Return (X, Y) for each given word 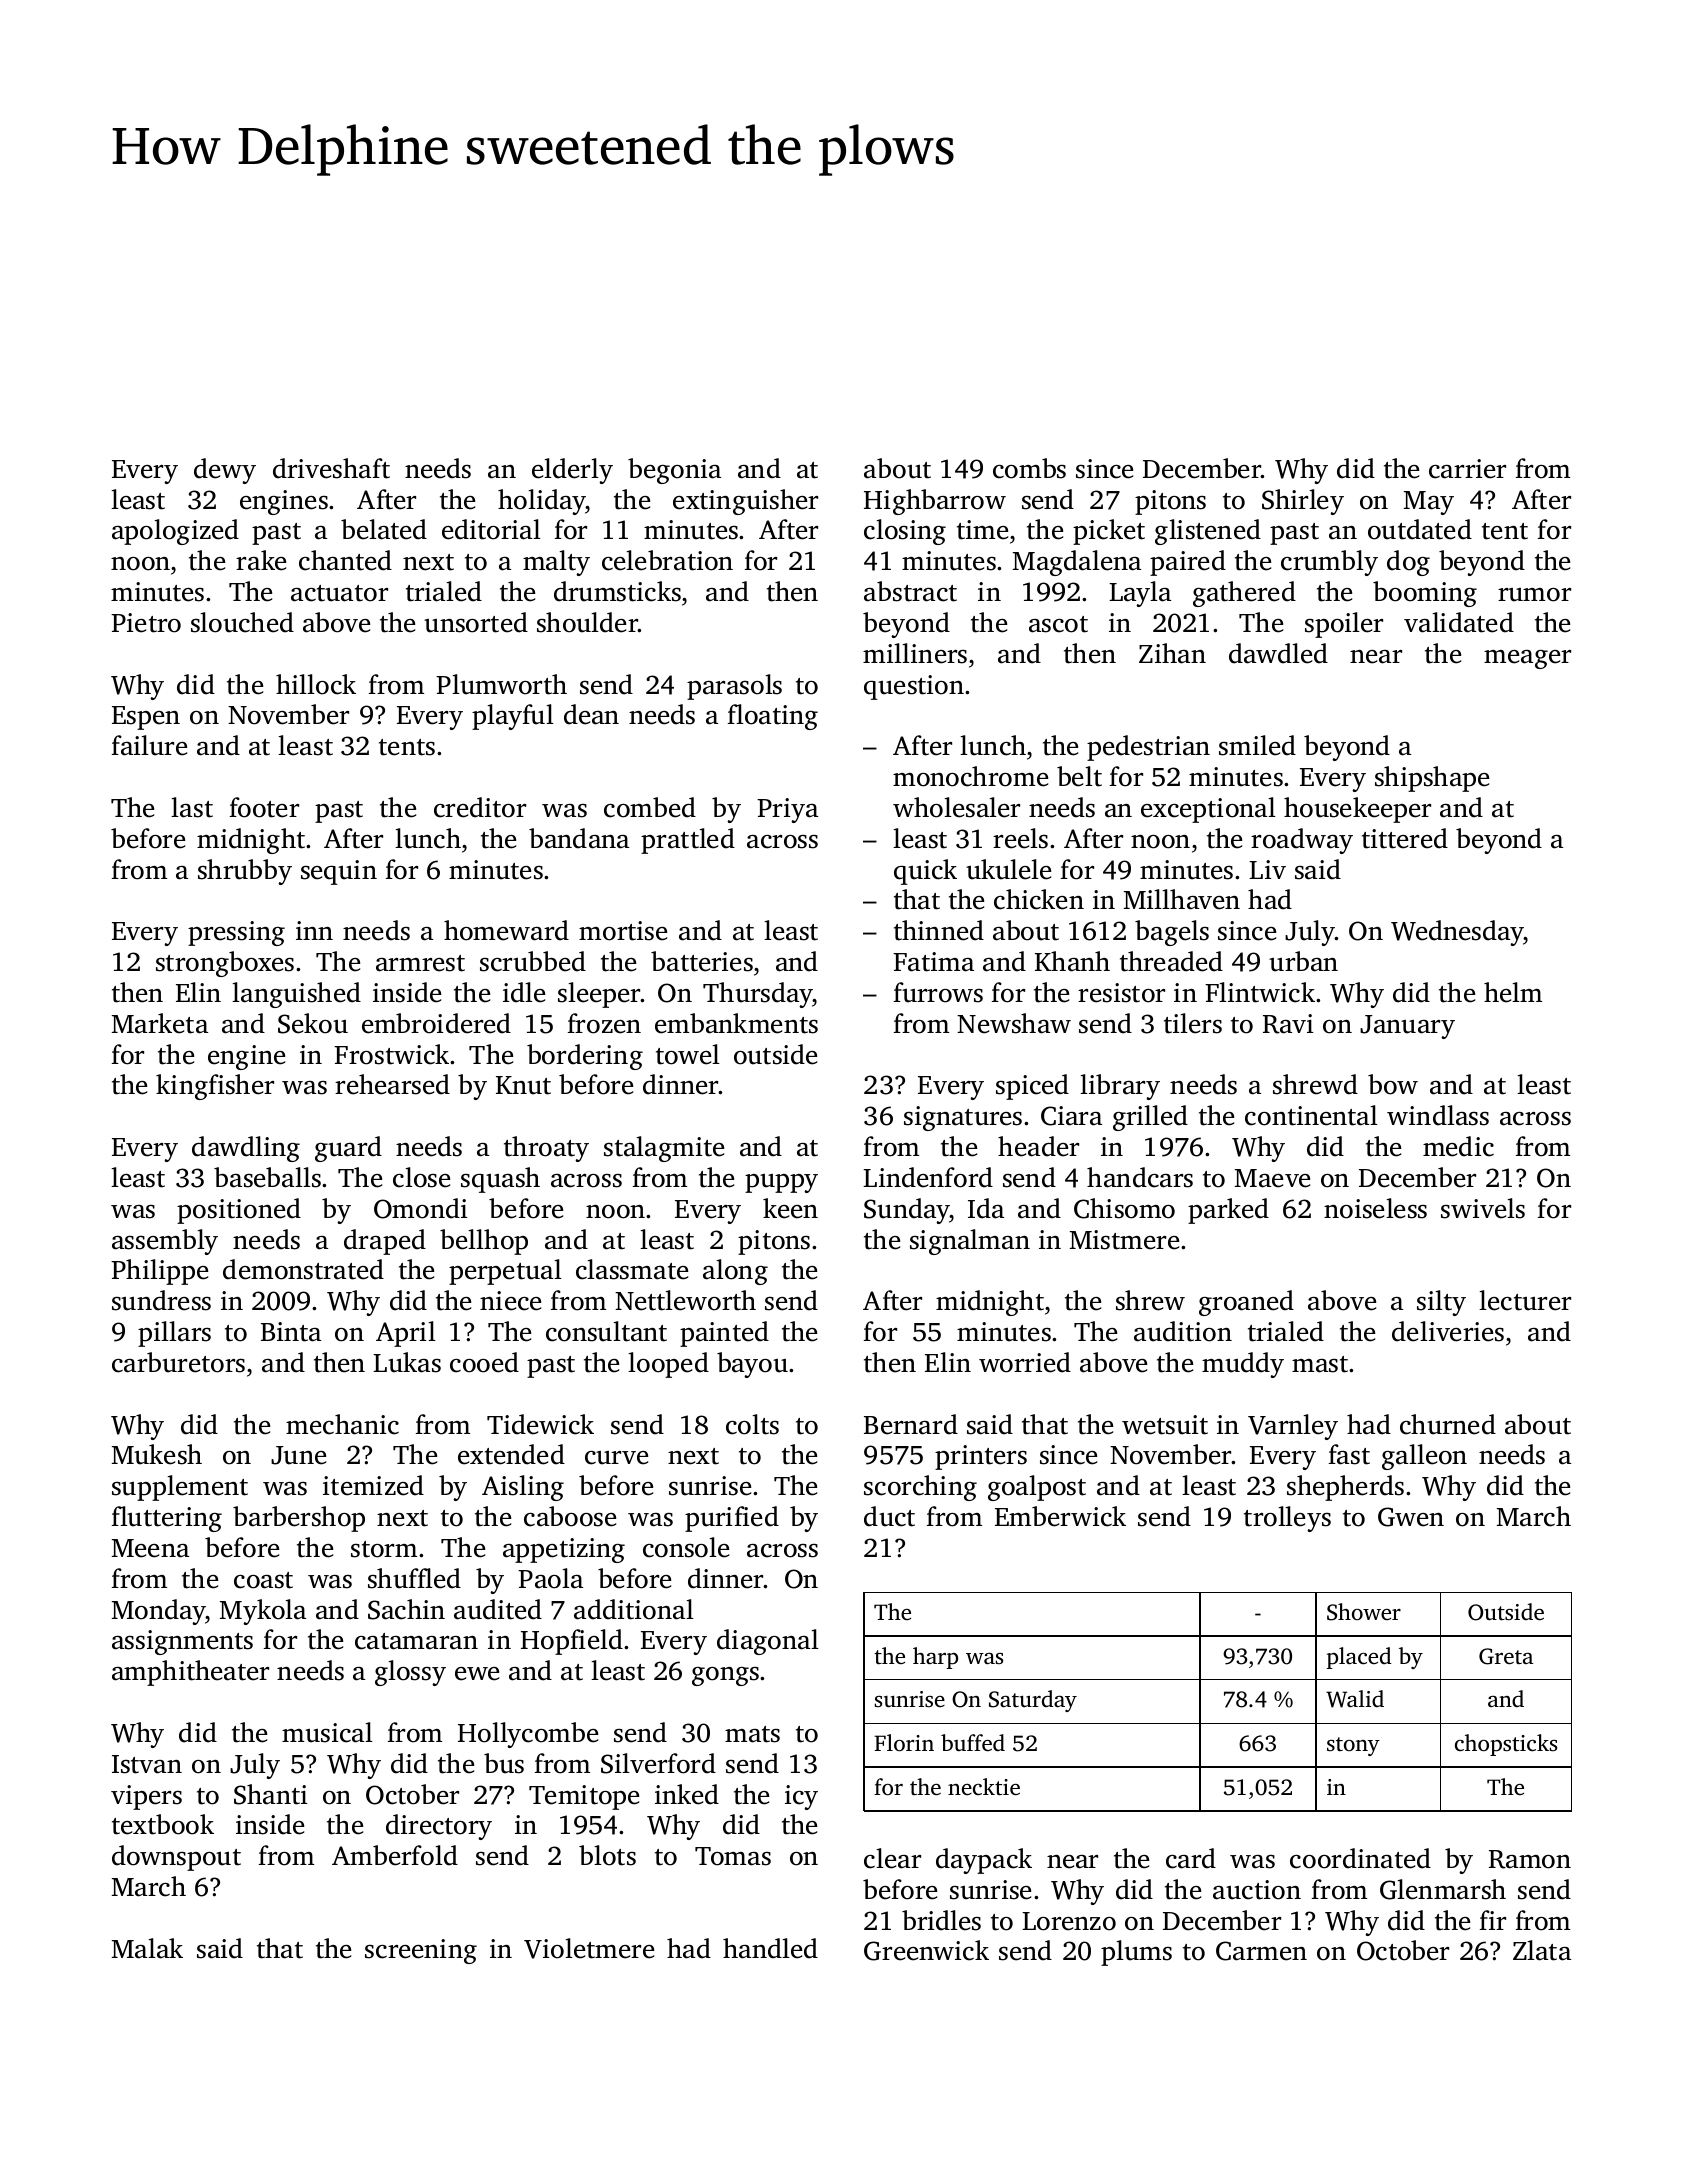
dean (591, 714)
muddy (1243, 1365)
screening (421, 1951)
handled (770, 1948)
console (686, 1547)
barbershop (299, 1519)
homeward (506, 930)
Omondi (420, 1208)
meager (1527, 659)
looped (668, 1365)
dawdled (1278, 653)
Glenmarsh (1443, 1889)
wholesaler (956, 807)
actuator (339, 593)
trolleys (1287, 1519)
